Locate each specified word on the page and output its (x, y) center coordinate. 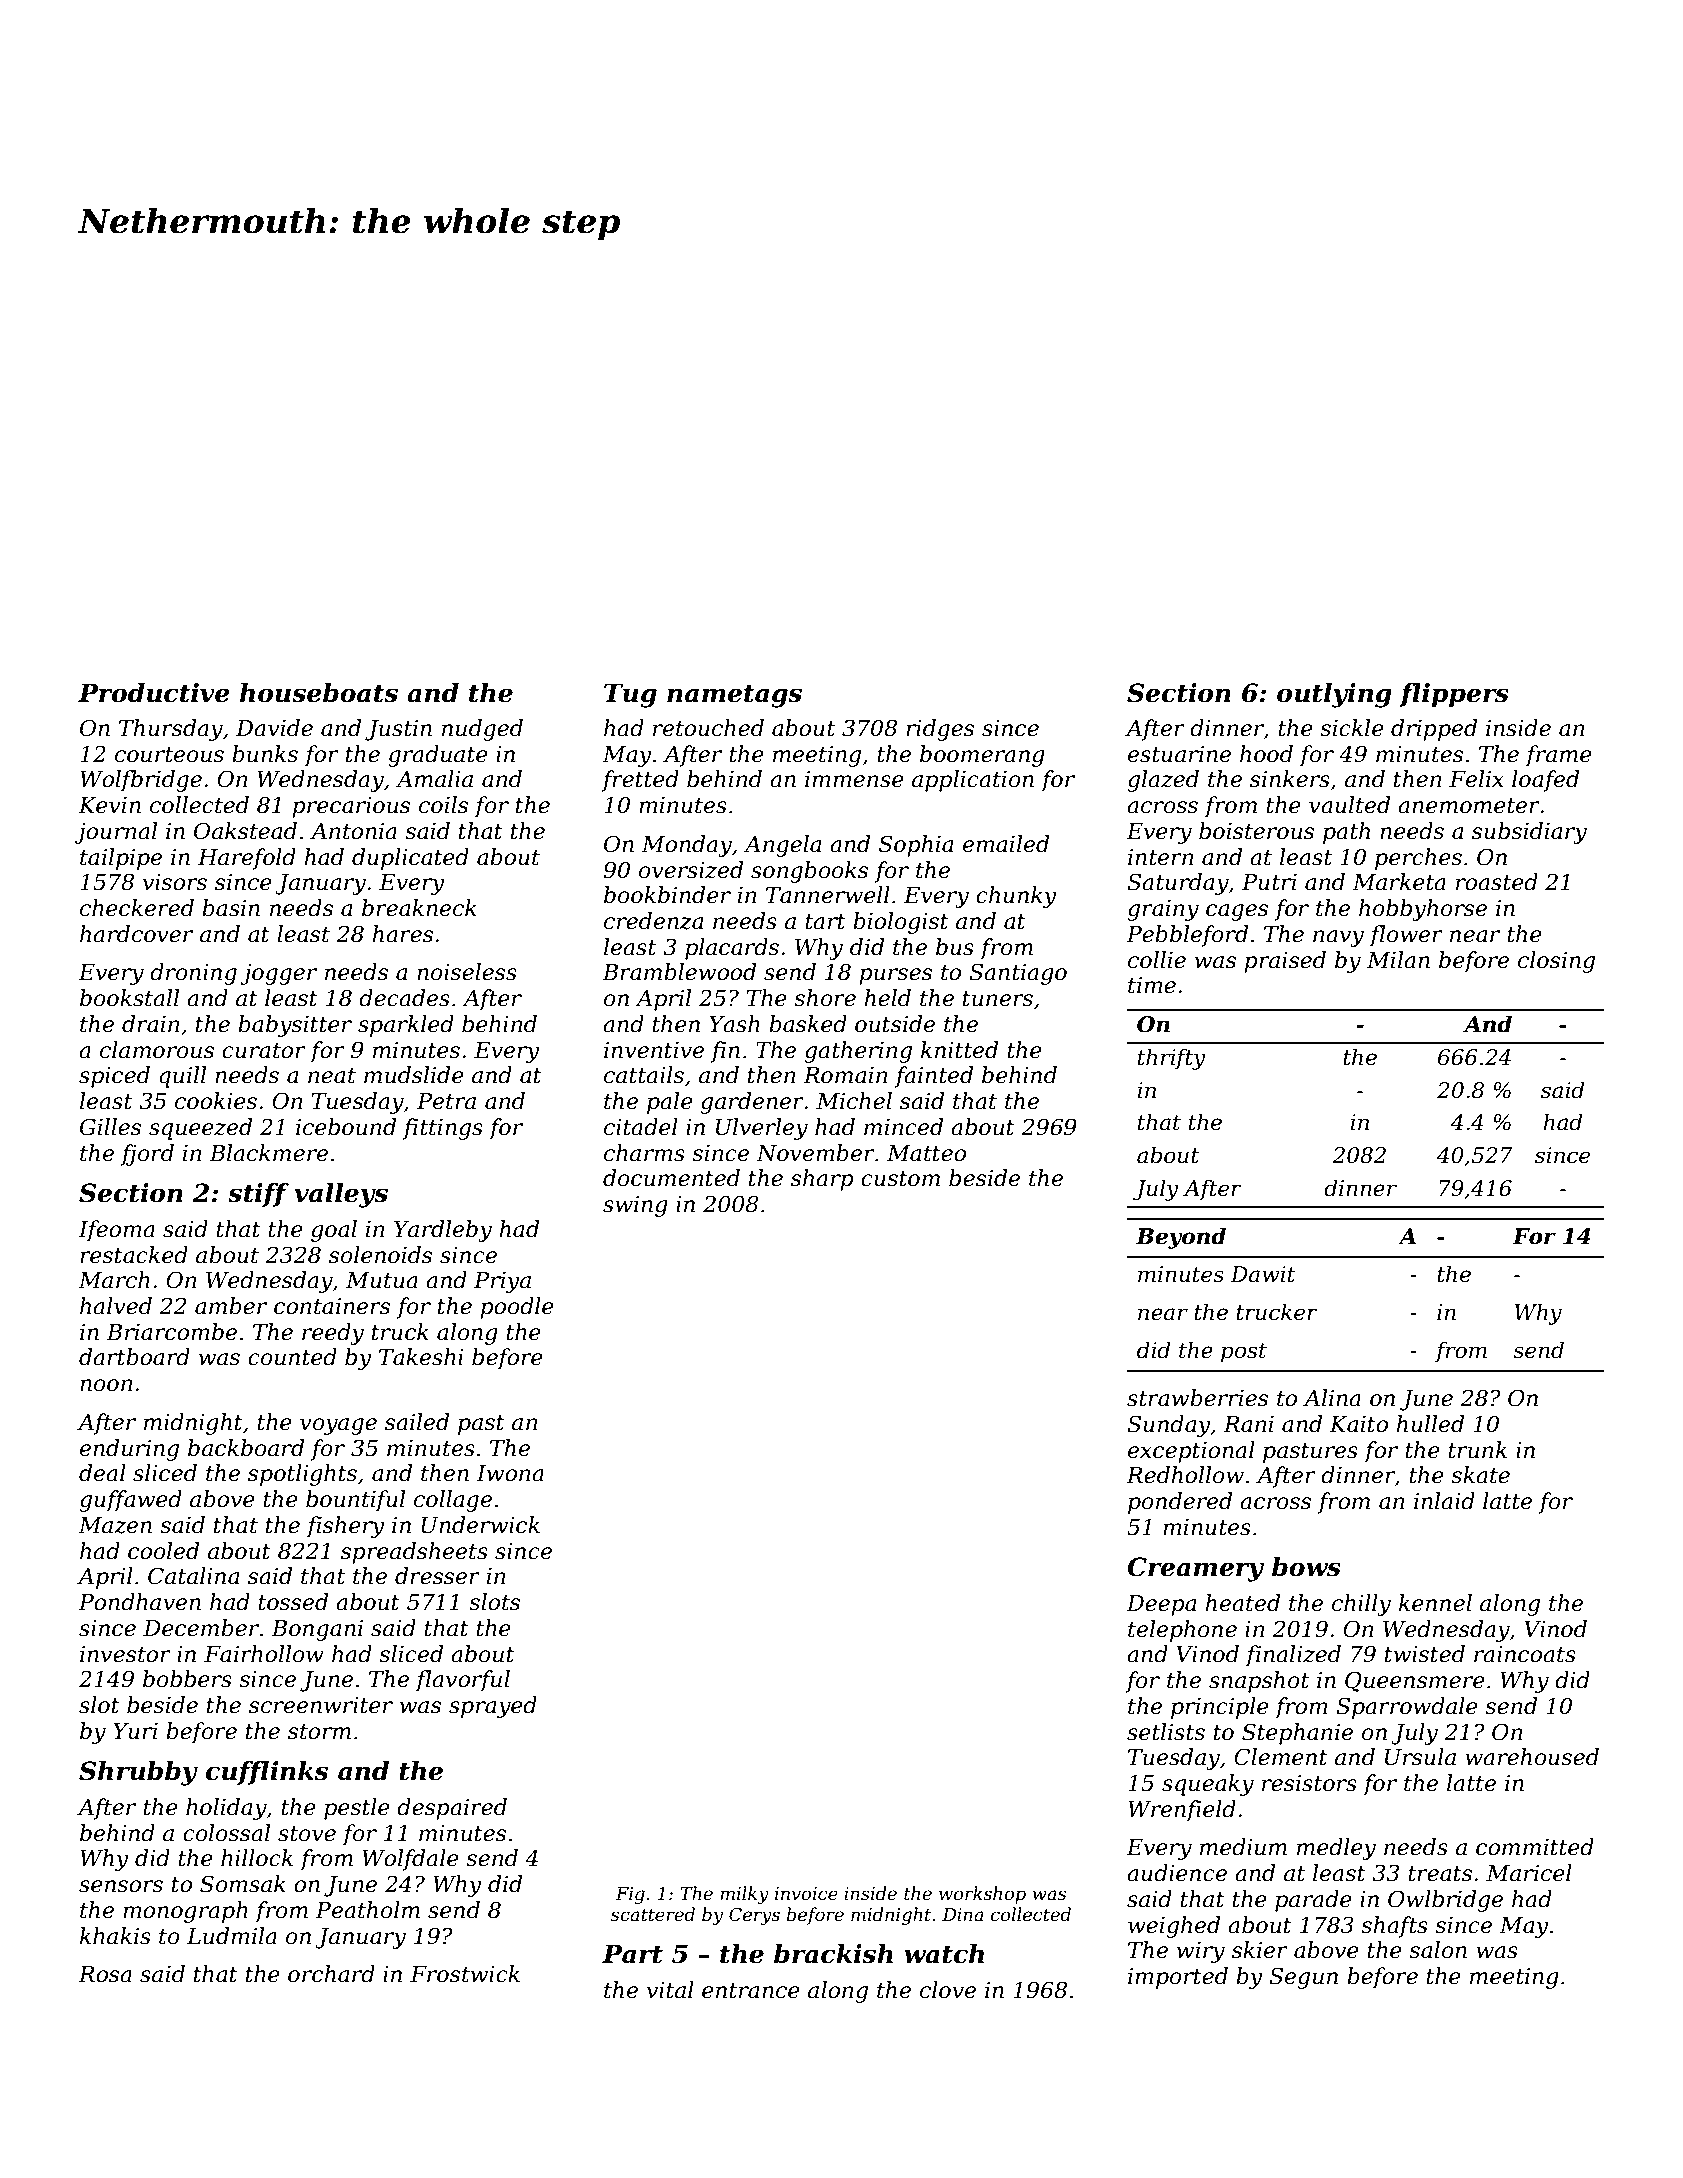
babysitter (295, 1026)
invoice (806, 1893)
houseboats (319, 693)
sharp (822, 1180)
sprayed (493, 1707)
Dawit (1263, 1274)
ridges (940, 730)
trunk (1477, 1450)
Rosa (105, 1974)
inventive (654, 1050)
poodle (517, 1308)
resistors (1309, 1783)
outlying (1334, 695)
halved (116, 1306)
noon (106, 1385)
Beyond (1181, 1238)
